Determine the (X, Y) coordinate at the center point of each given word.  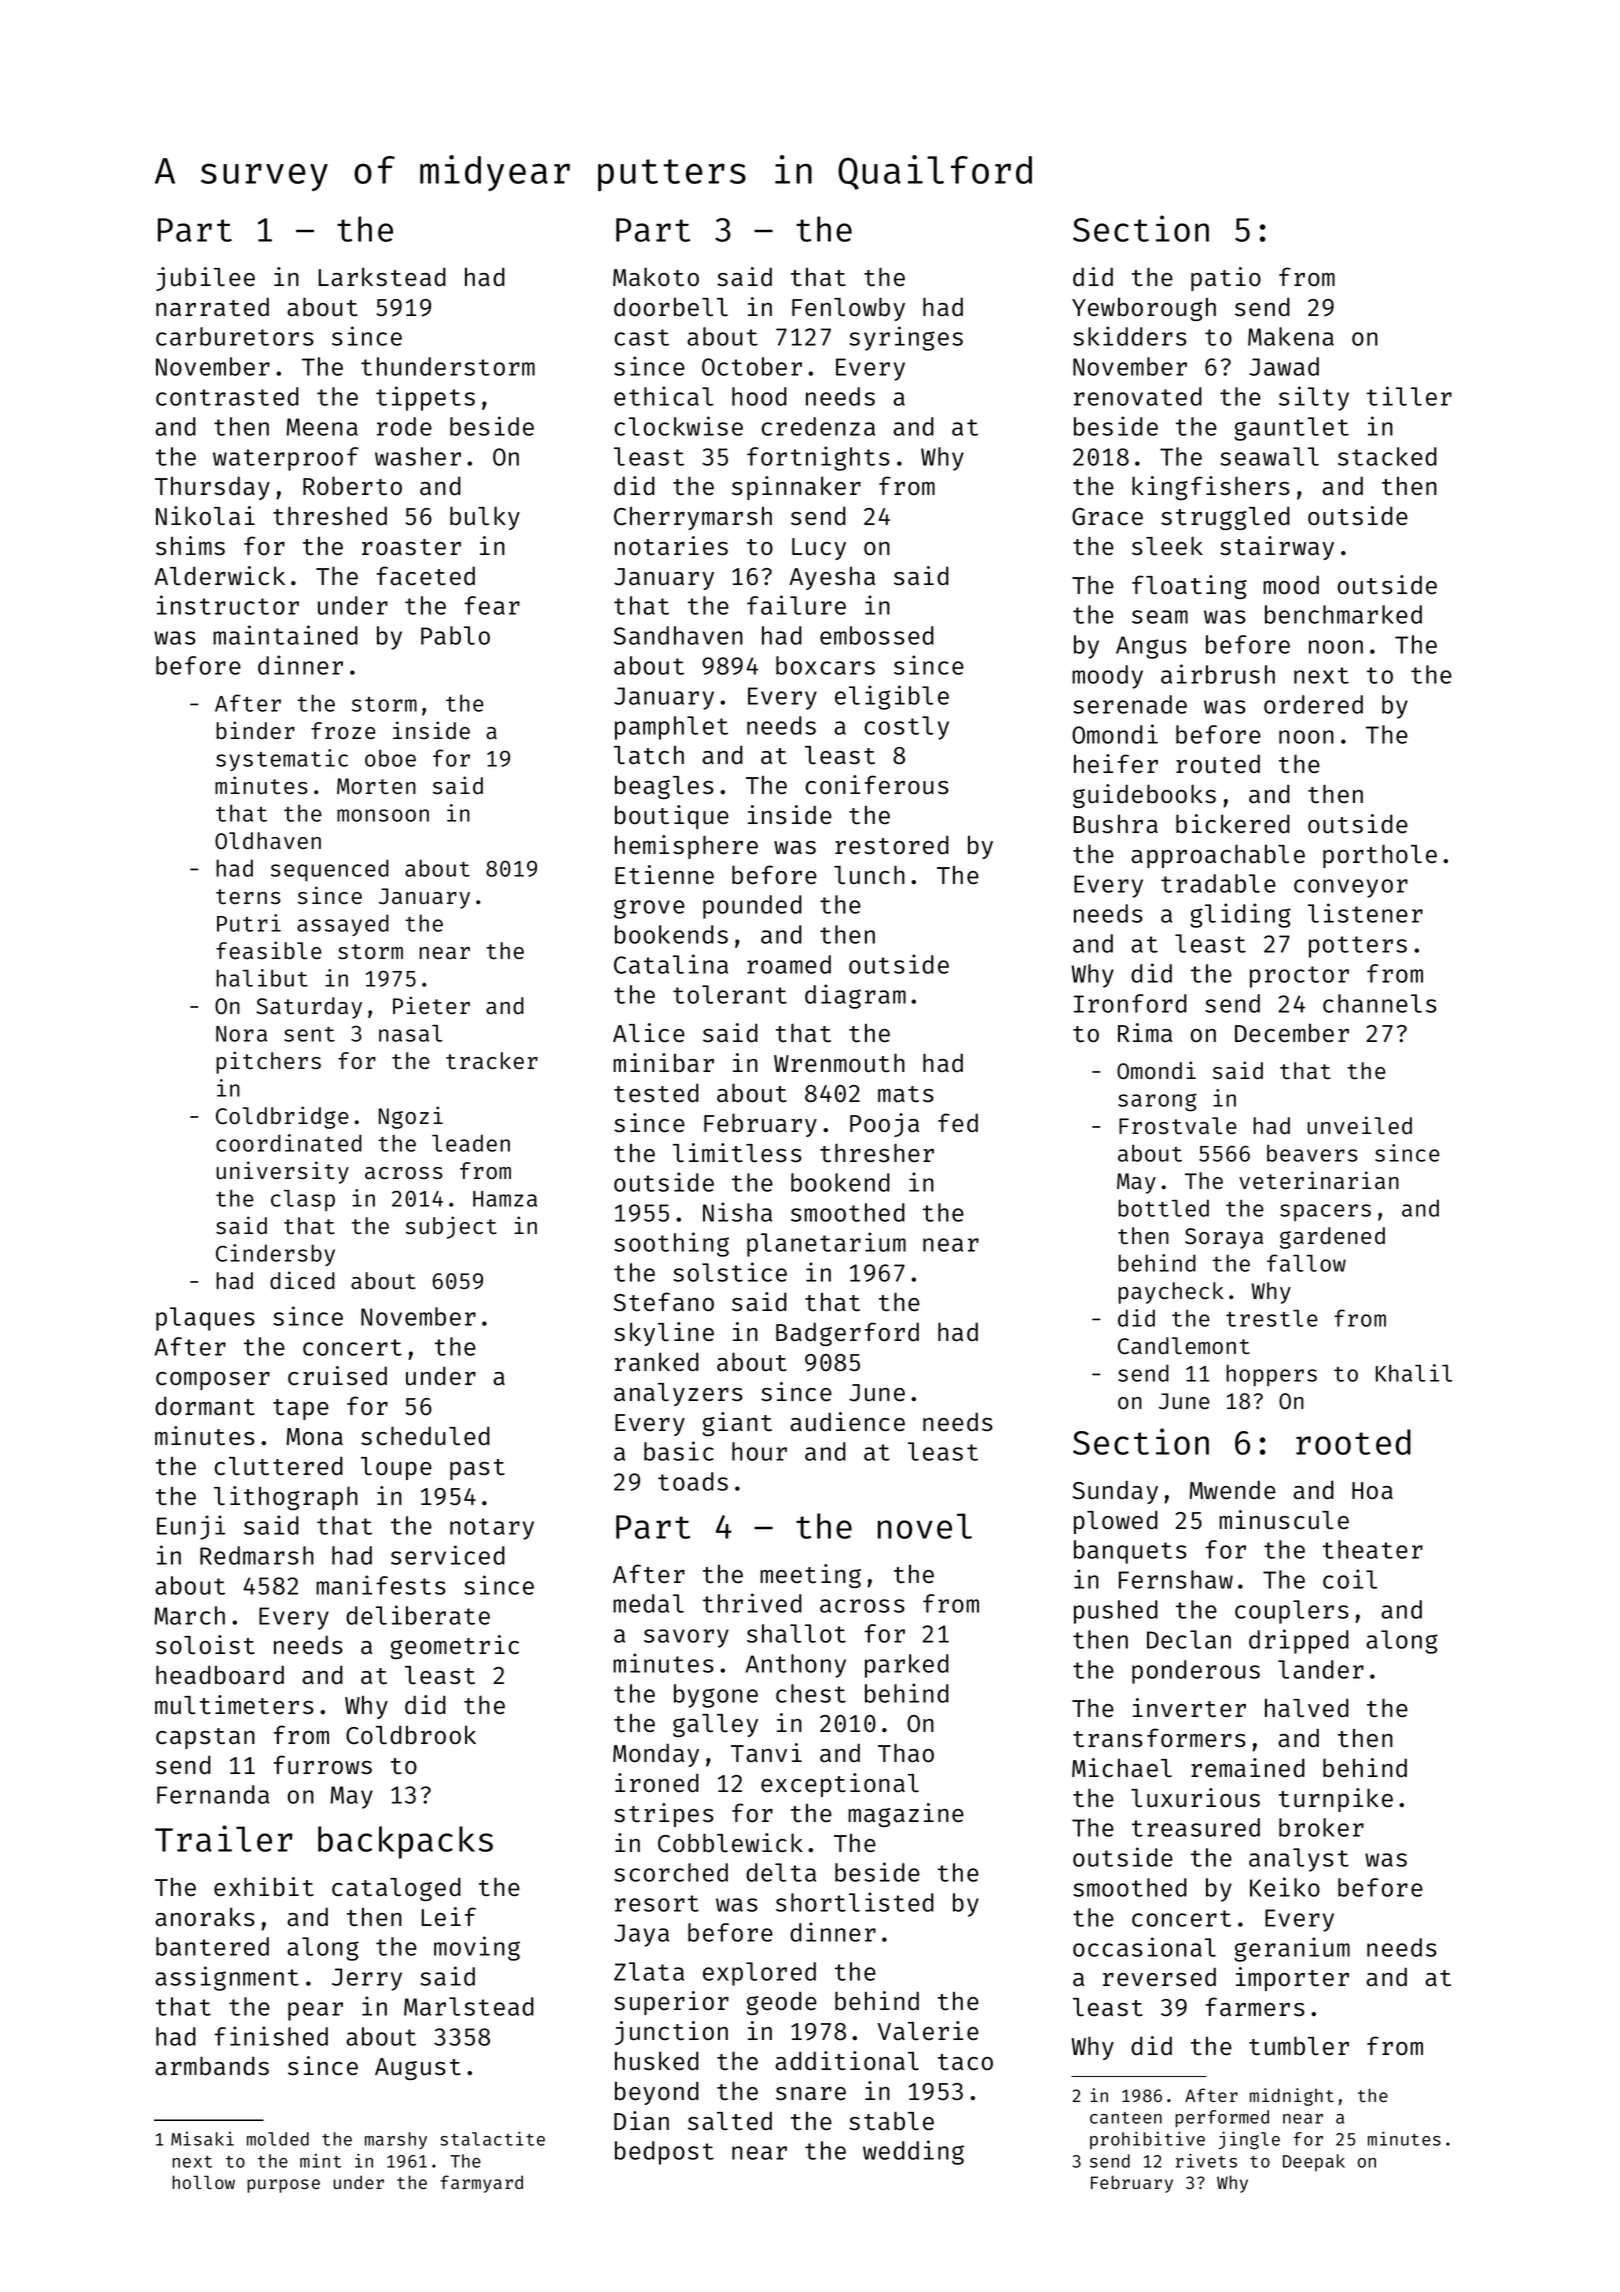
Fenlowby (848, 309)
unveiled (1359, 1125)
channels (1380, 1003)
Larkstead (382, 277)
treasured (1196, 1827)
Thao (906, 1753)
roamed (789, 964)
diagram (855, 996)
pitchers (268, 1062)
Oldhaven (268, 841)
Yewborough (1144, 309)
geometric (454, 1647)
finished (271, 2036)
